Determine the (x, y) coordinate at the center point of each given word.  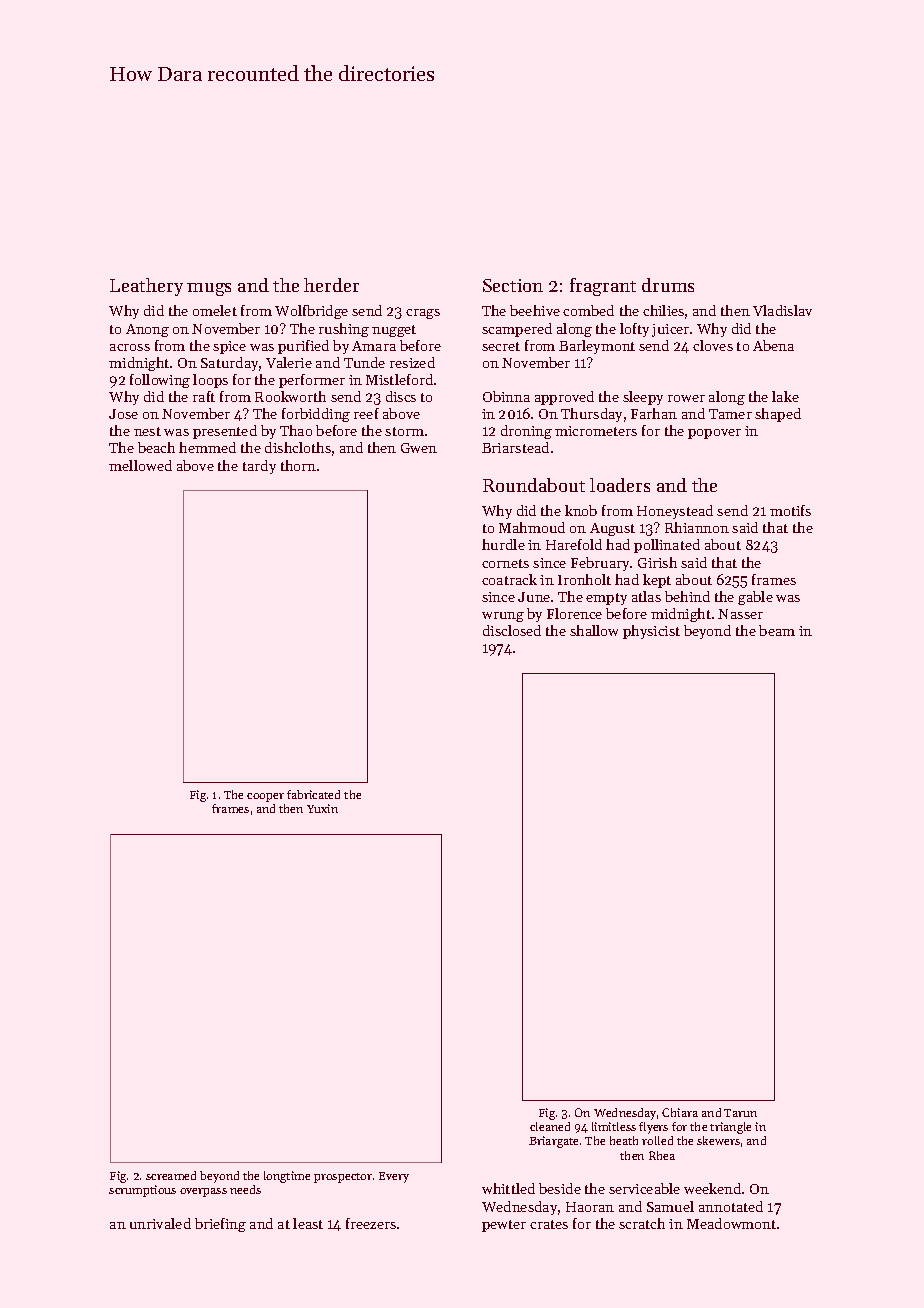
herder (331, 285)
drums (668, 285)
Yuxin (322, 808)
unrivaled (160, 1223)
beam (777, 630)
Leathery (146, 287)
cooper (265, 797)
